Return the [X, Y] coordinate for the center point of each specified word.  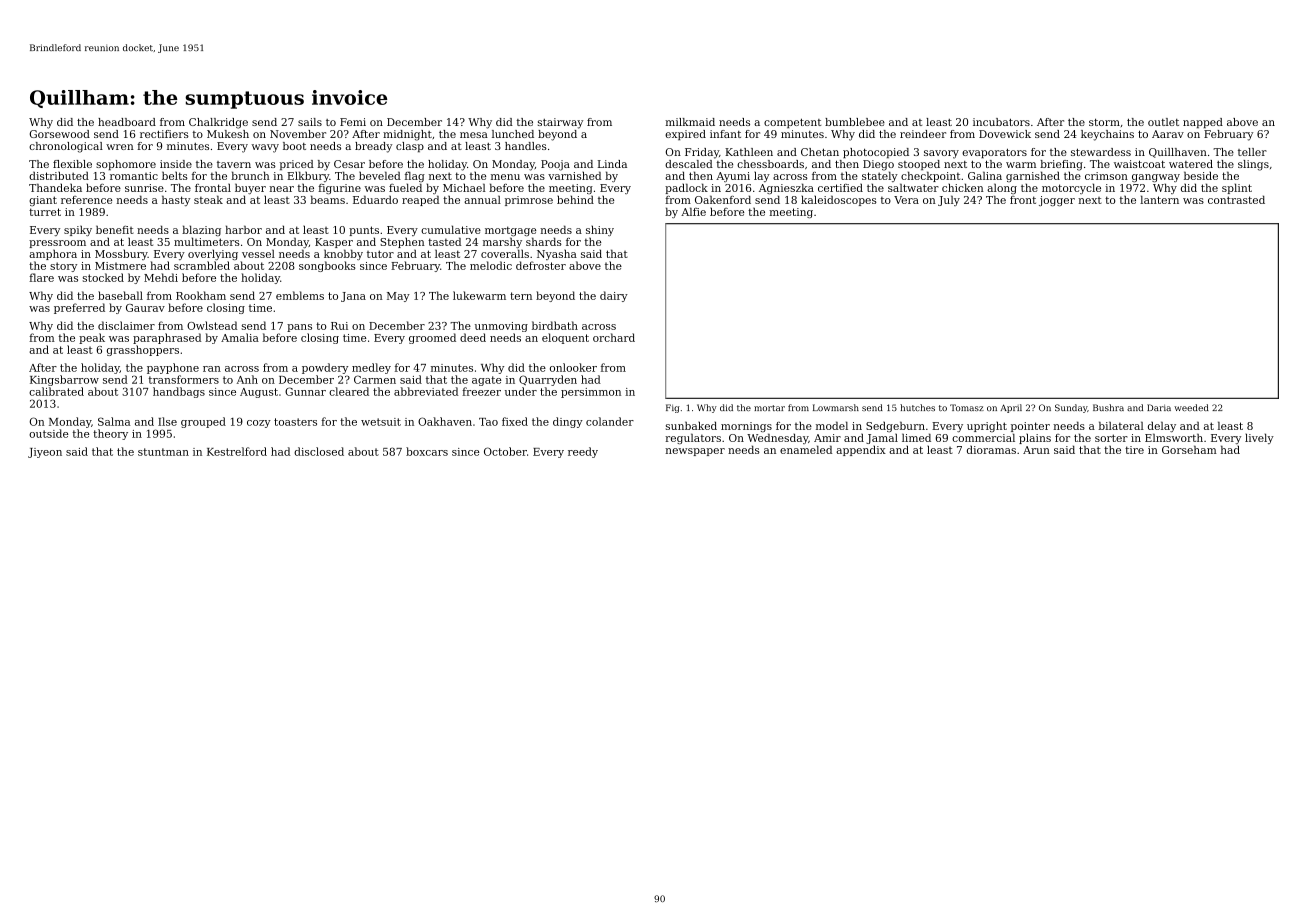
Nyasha [557, 254]
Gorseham [1189, 449]
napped [1203, 123]
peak [92, 338]
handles [526, 146]
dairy [614, 296]
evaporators [994, 153]
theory [110, 434]
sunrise [144, 188]
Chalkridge [218, 123]
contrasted [1236, 199]
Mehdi [161, 277]
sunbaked [691, 425]
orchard [614, 337]
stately [880, 176]
